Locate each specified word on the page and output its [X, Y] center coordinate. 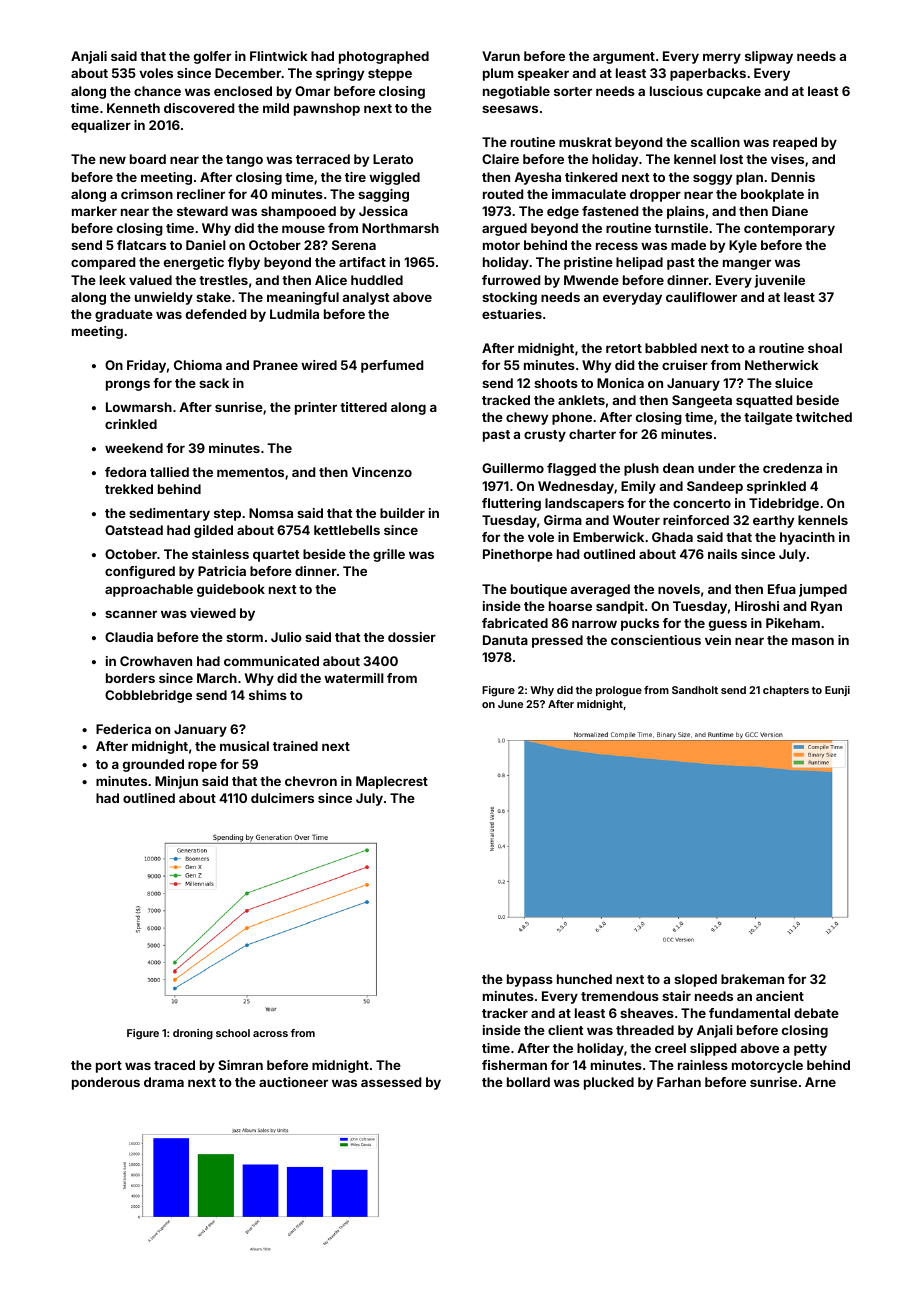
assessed [391, 1082]
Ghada [672, 537]
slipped [713, 1049]
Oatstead [134, 530]
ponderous [106, 1083]
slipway [769, 57]
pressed [557, 641]
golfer [212, 57]
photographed [384, 57]
